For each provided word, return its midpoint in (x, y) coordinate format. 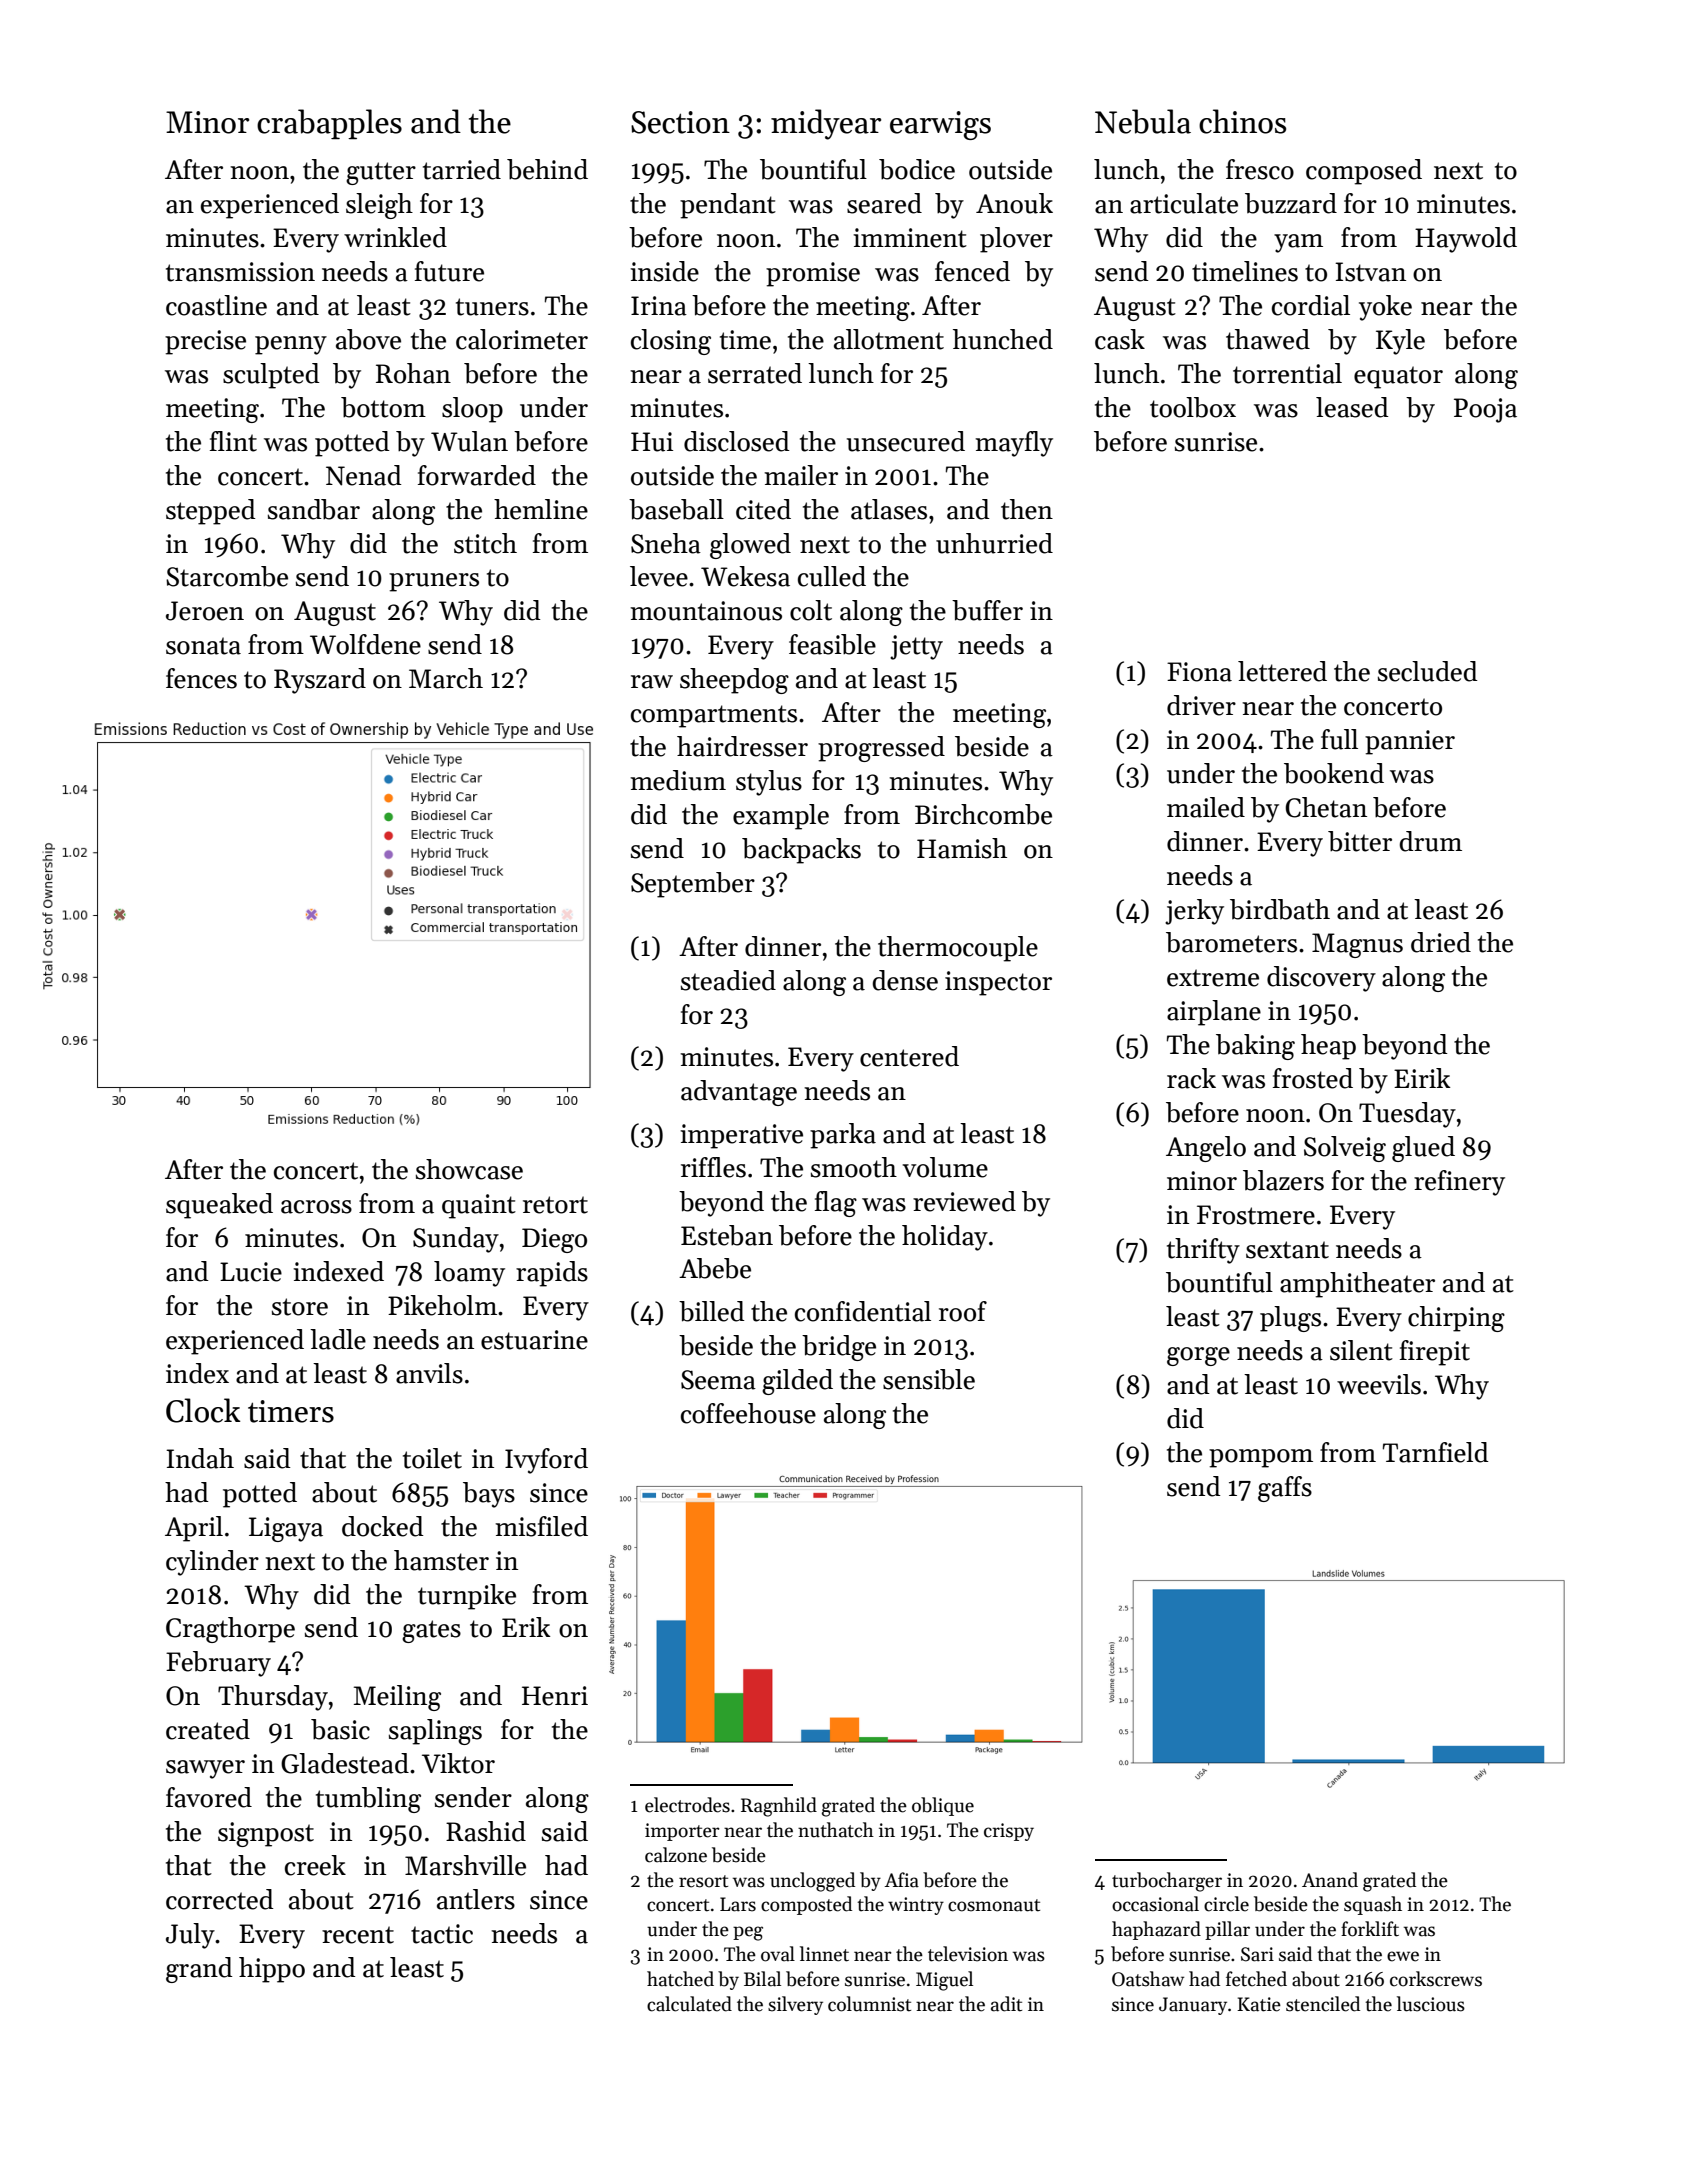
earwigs (940, 125)
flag (836, 1204)
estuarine (534, 1340)
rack (1191, 1078)
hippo (272, 1970)
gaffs (1285, 1489)
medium (678, 780)
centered (909, 1056)
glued (1423, 1149)
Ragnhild (779, 1807)
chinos (1242, 121)
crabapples (329, 124)
